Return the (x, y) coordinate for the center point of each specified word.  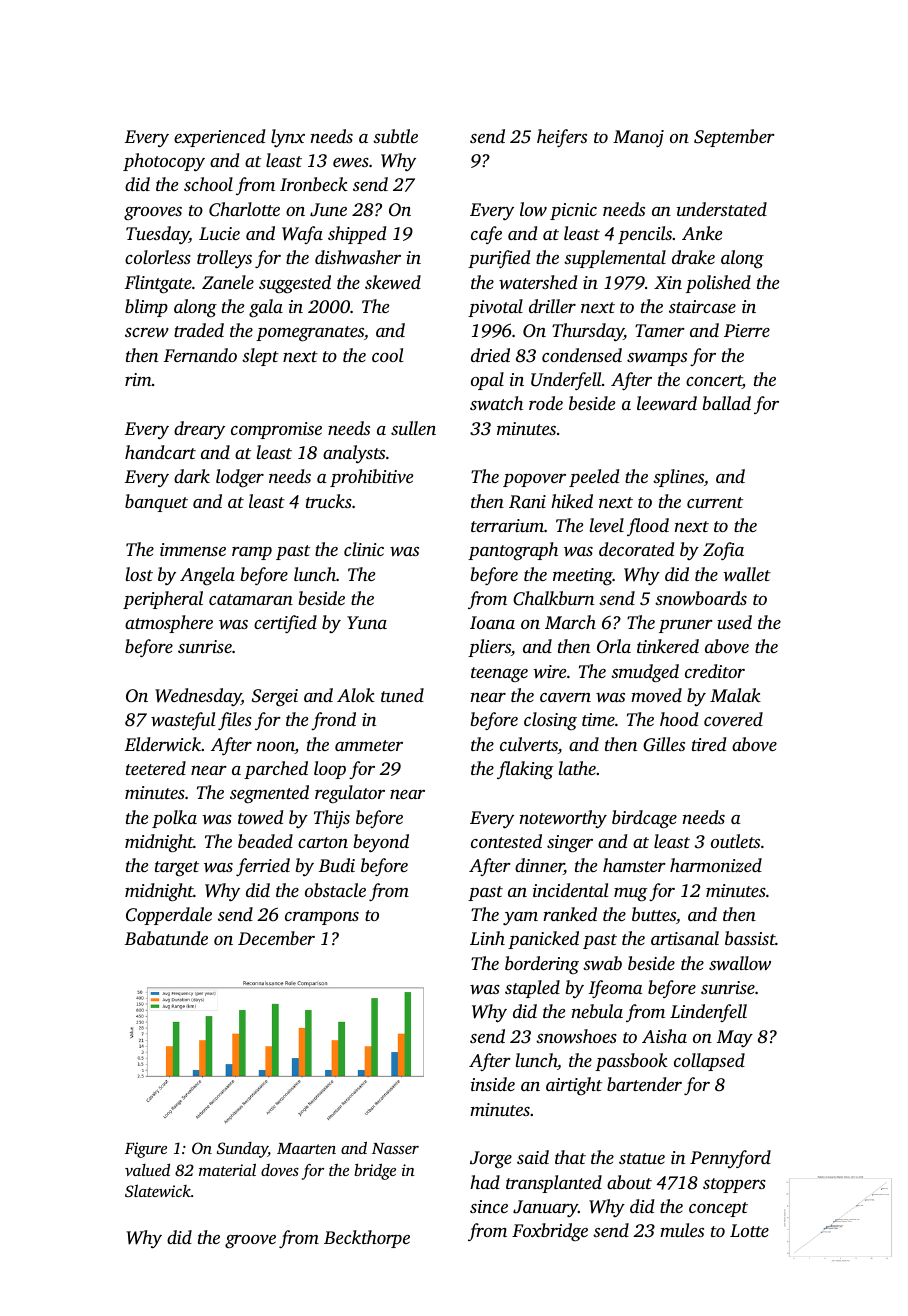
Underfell (566, 381)
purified (499, 259)
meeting (583, 577)
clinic (364, 549)
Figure (146, 1150)
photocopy (164, 162)
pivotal (495, 308)
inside (493, 1084)
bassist (750, 938)
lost (139, 574)
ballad (727, 403)
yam (520, 918)
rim (138, 379)
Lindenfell (708, 1013)
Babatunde (166, 938)
